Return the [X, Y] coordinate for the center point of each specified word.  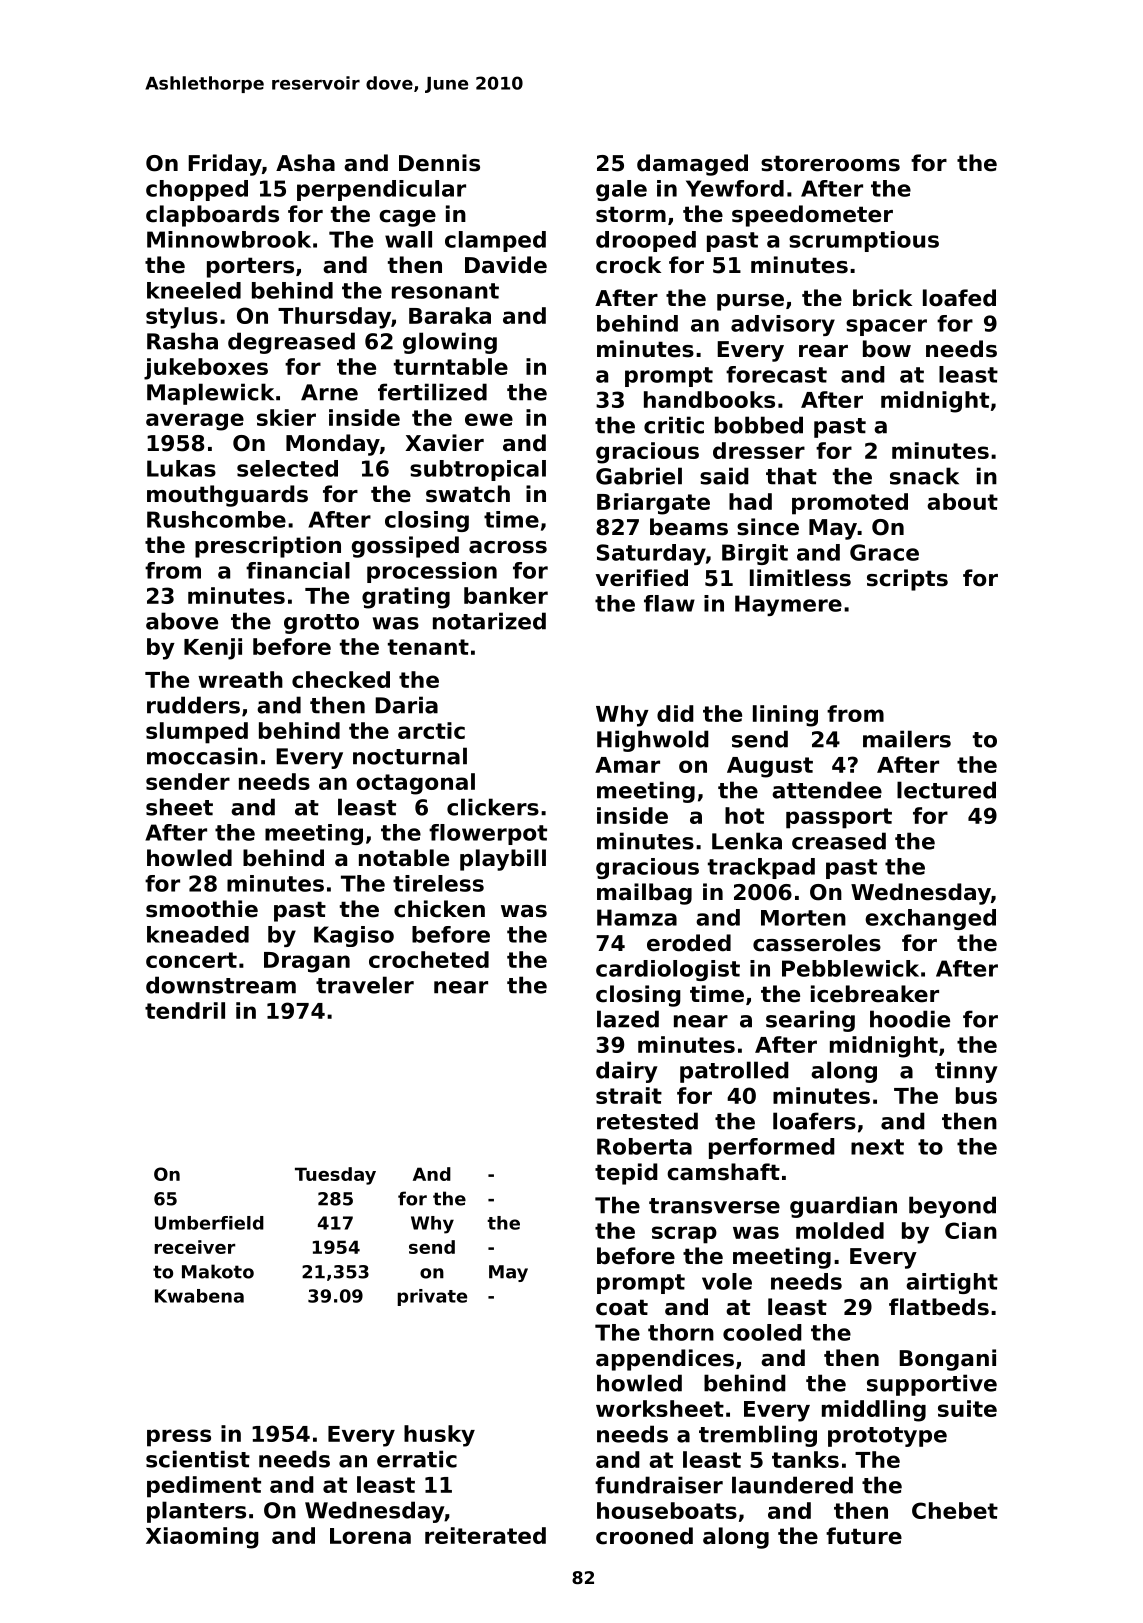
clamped [495, 241]
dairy [627, 1072]
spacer [886, 327]
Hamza [637, 917]
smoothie [202, 909]
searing [810, 1021]
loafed [959, 298]
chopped [197, 190]
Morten [803, 918]
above [182, 621]
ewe [489, 419]
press [179, 1438]
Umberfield [209, 1223]
